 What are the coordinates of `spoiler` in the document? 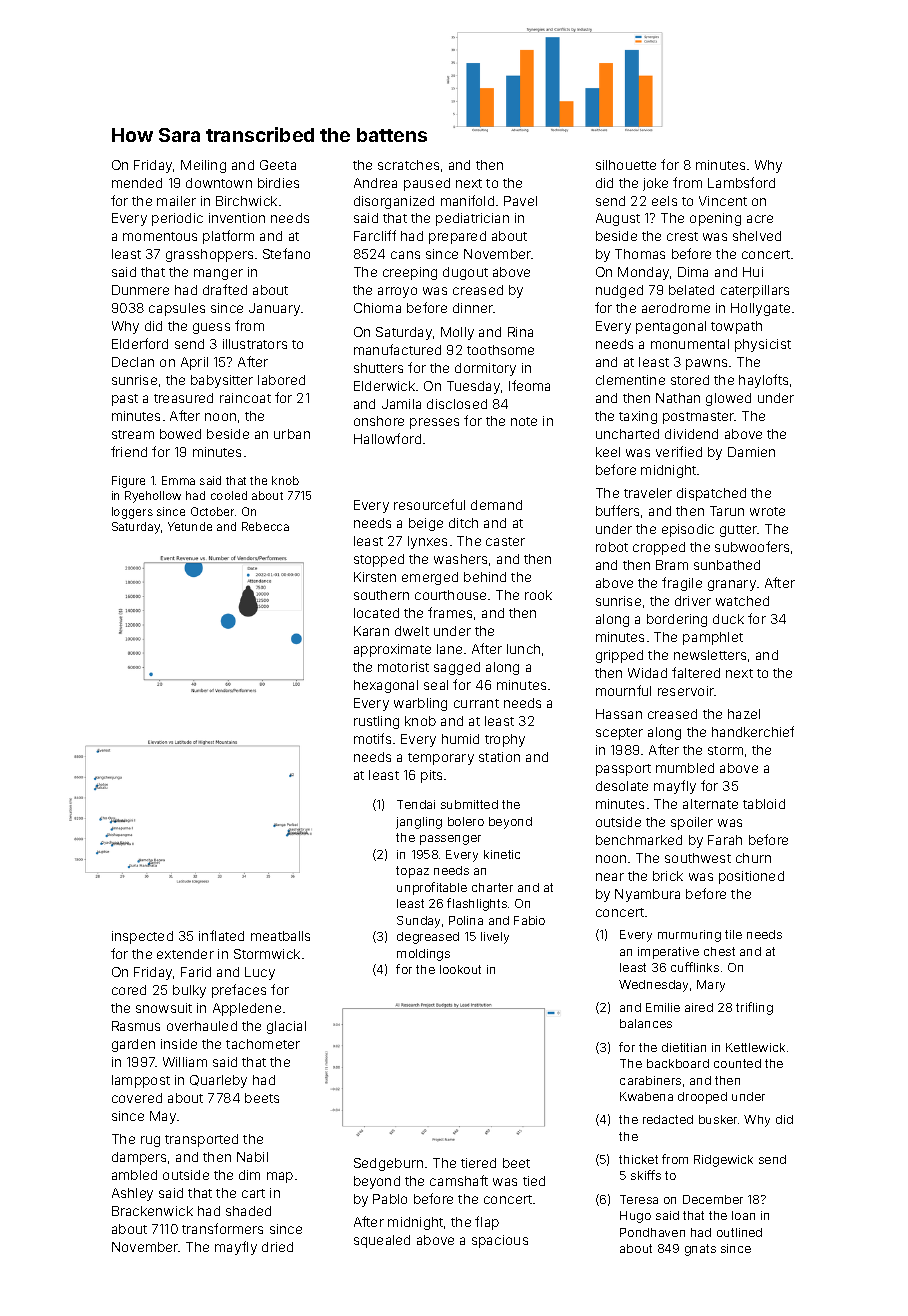 It's located at (692, 823).
